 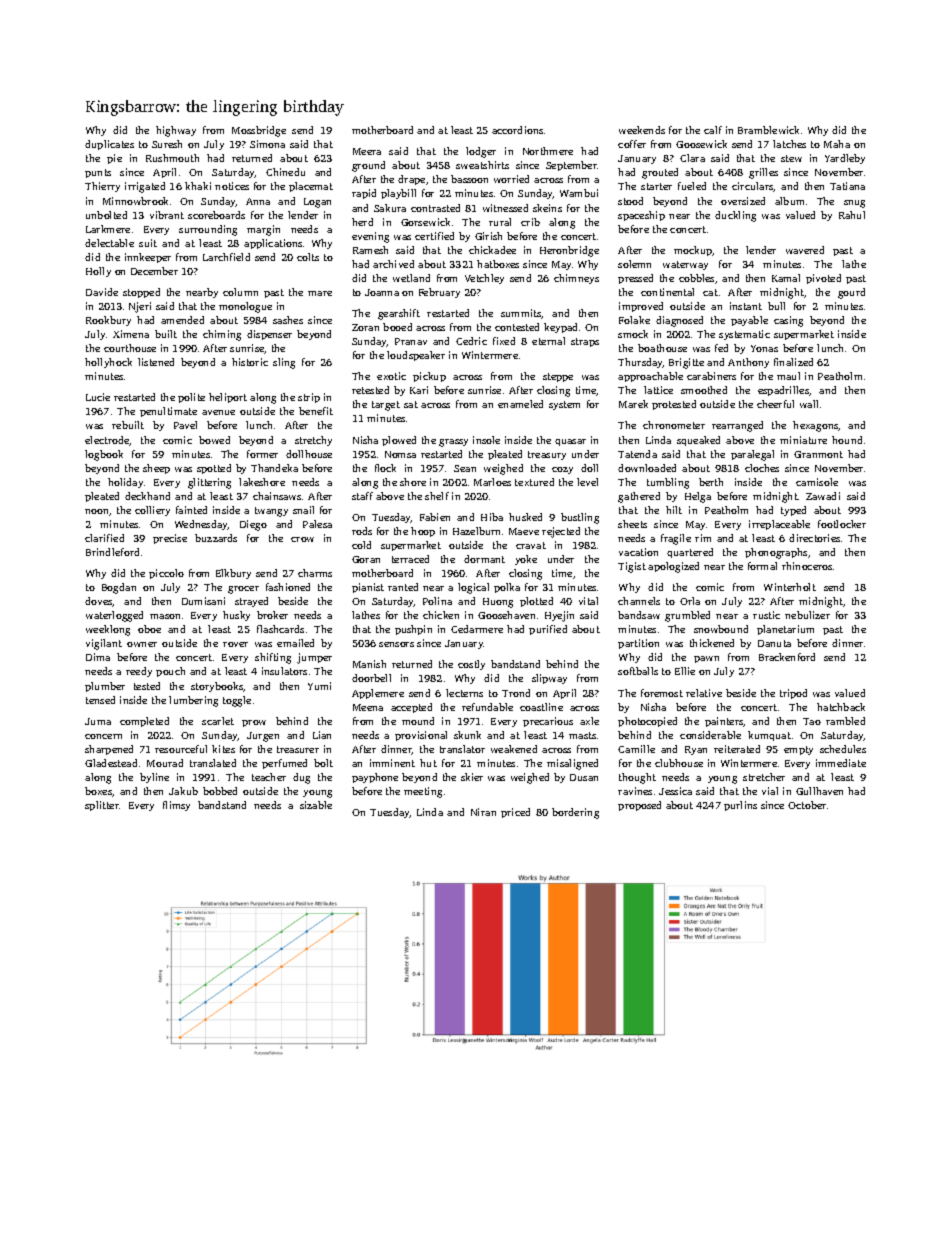 What do you see at coordinates (135, 201) in the screenshot?
I see `Minnowbrook` at bounding box center [135, 201].
